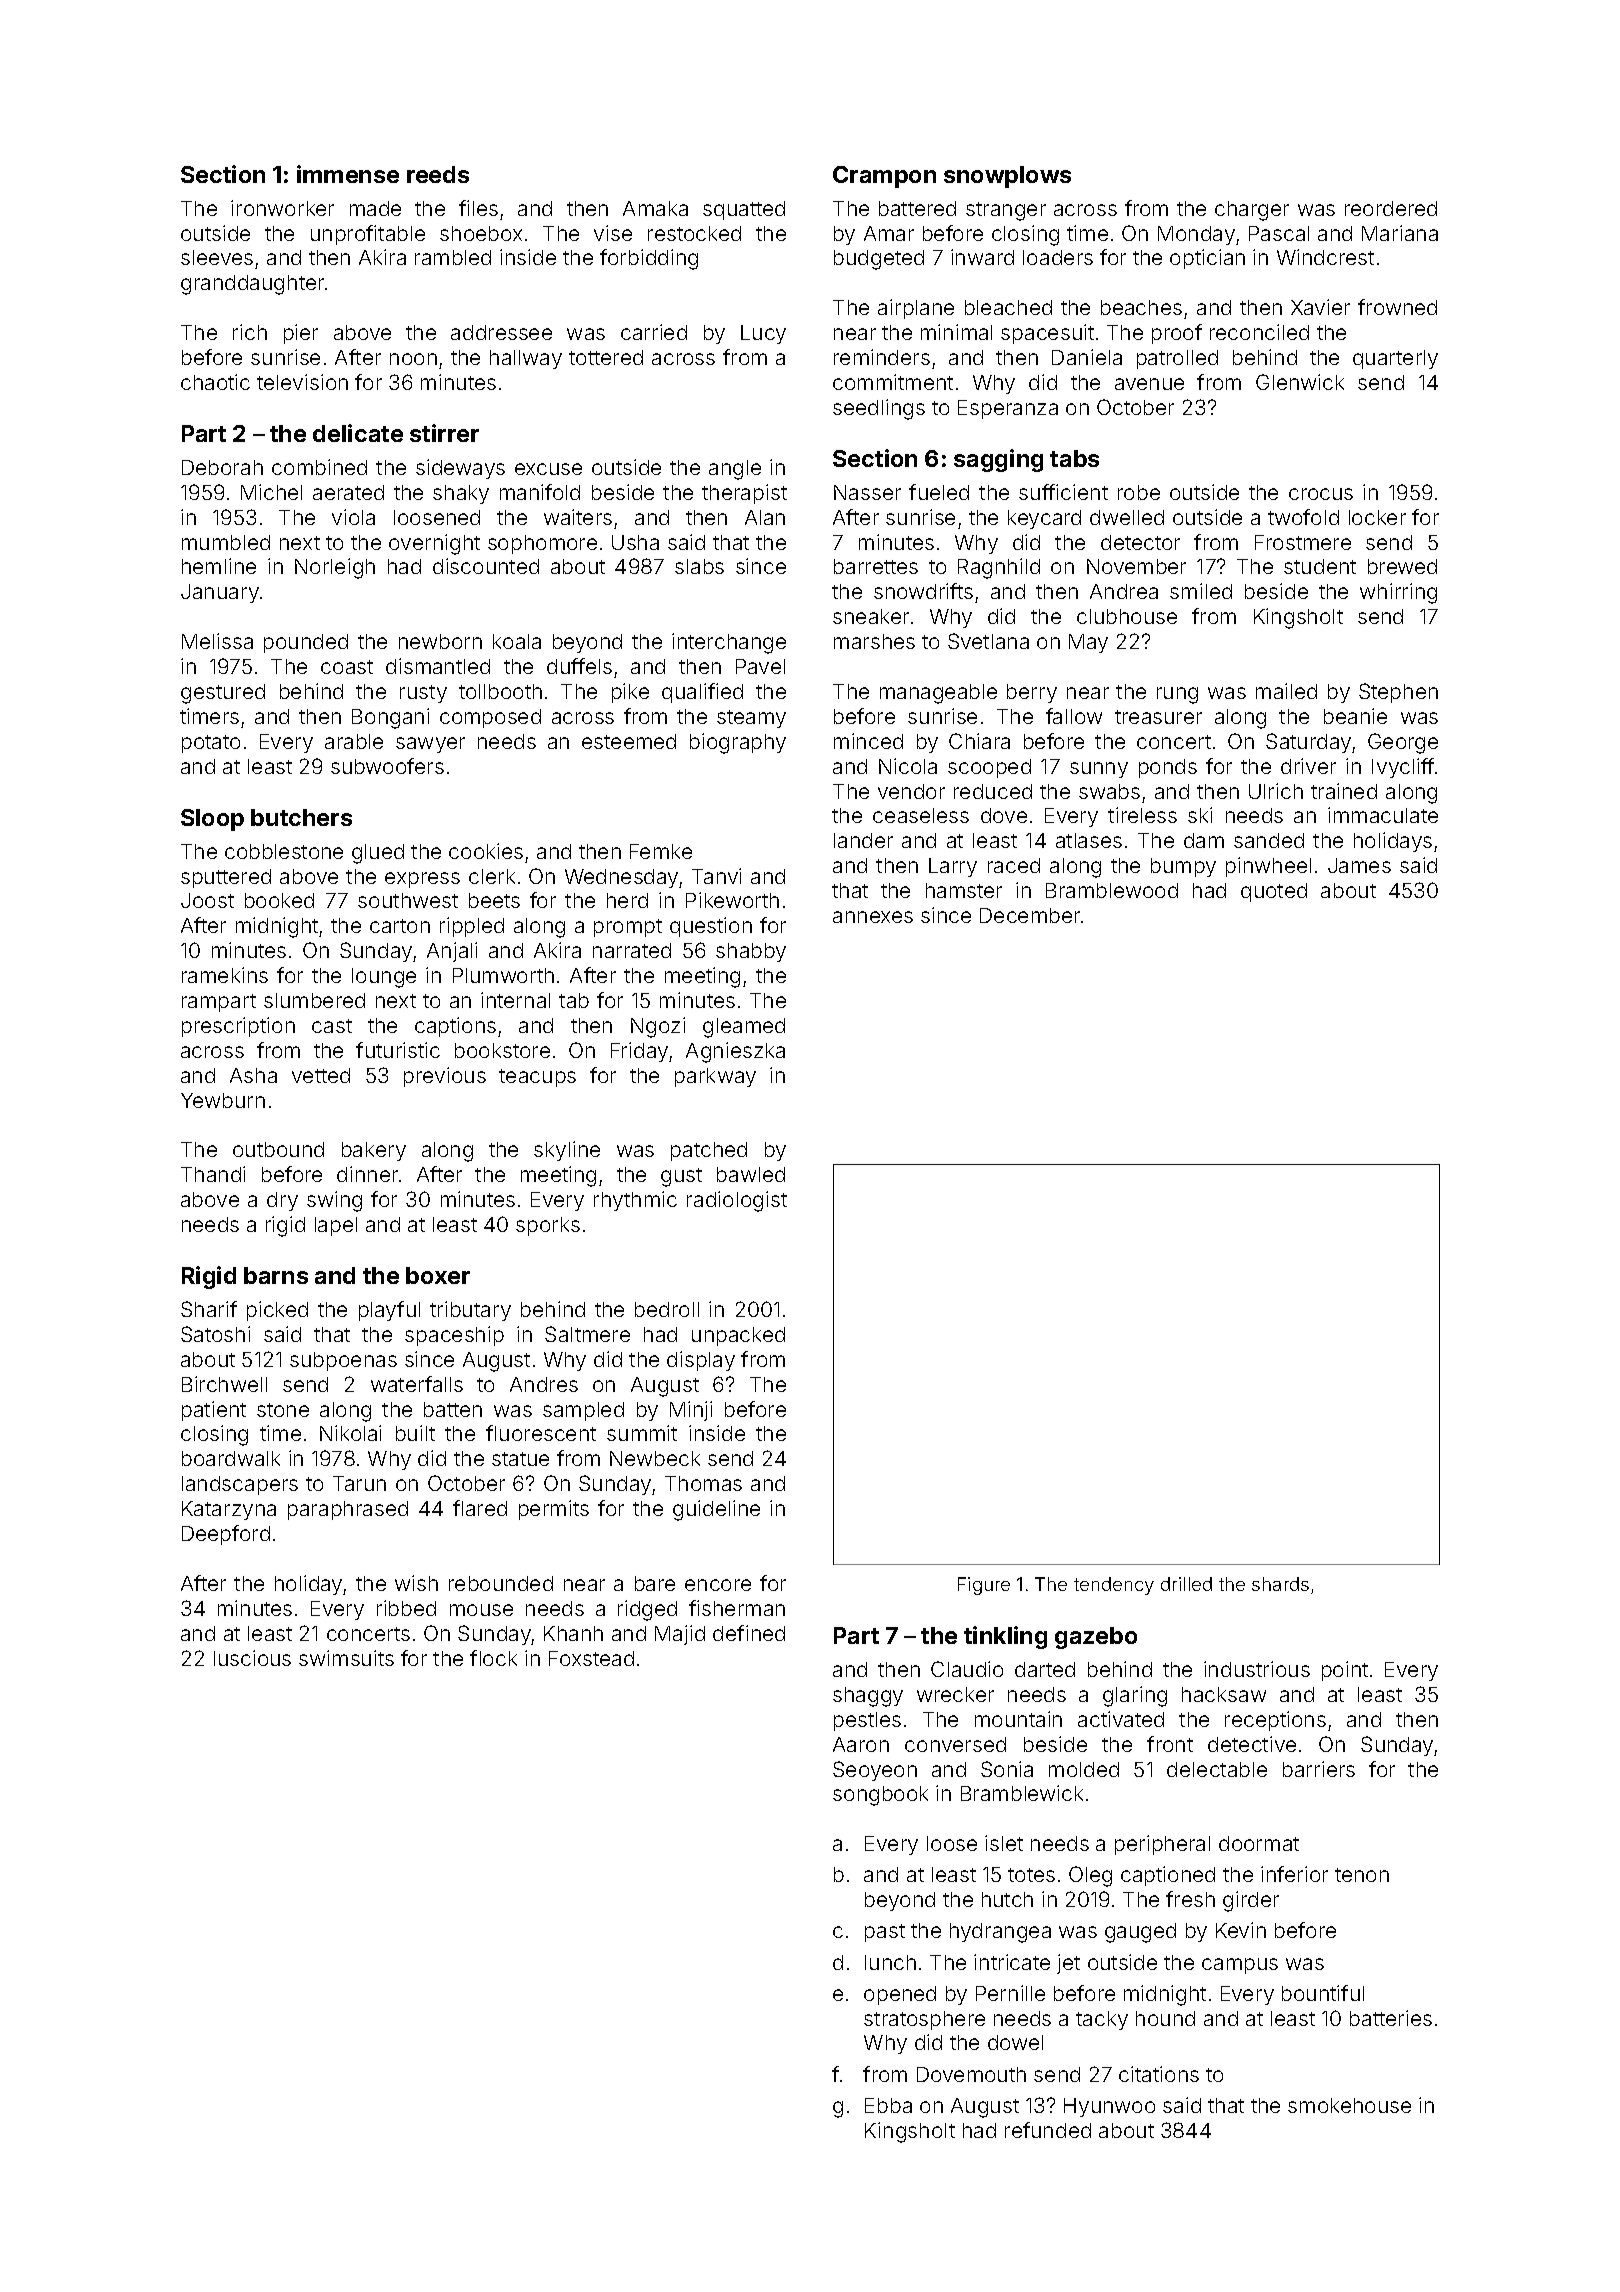  What do you see at coordinates (879, 260) in the document?
I see `budgeted` at bounding box center [879, 260].
